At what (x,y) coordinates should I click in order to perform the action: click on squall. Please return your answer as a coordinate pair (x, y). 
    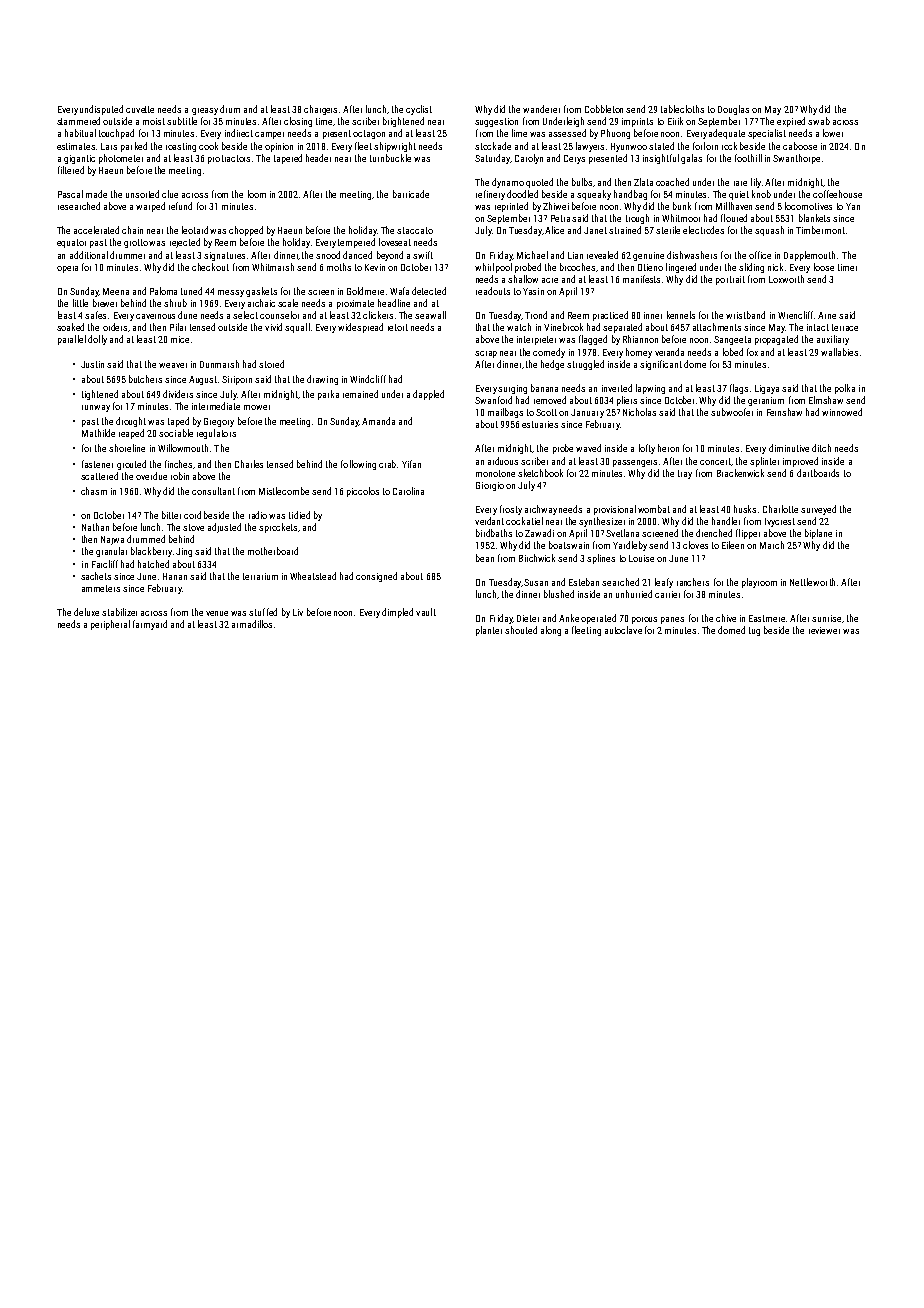
    Looking at the image, I should click on (297, 328).
